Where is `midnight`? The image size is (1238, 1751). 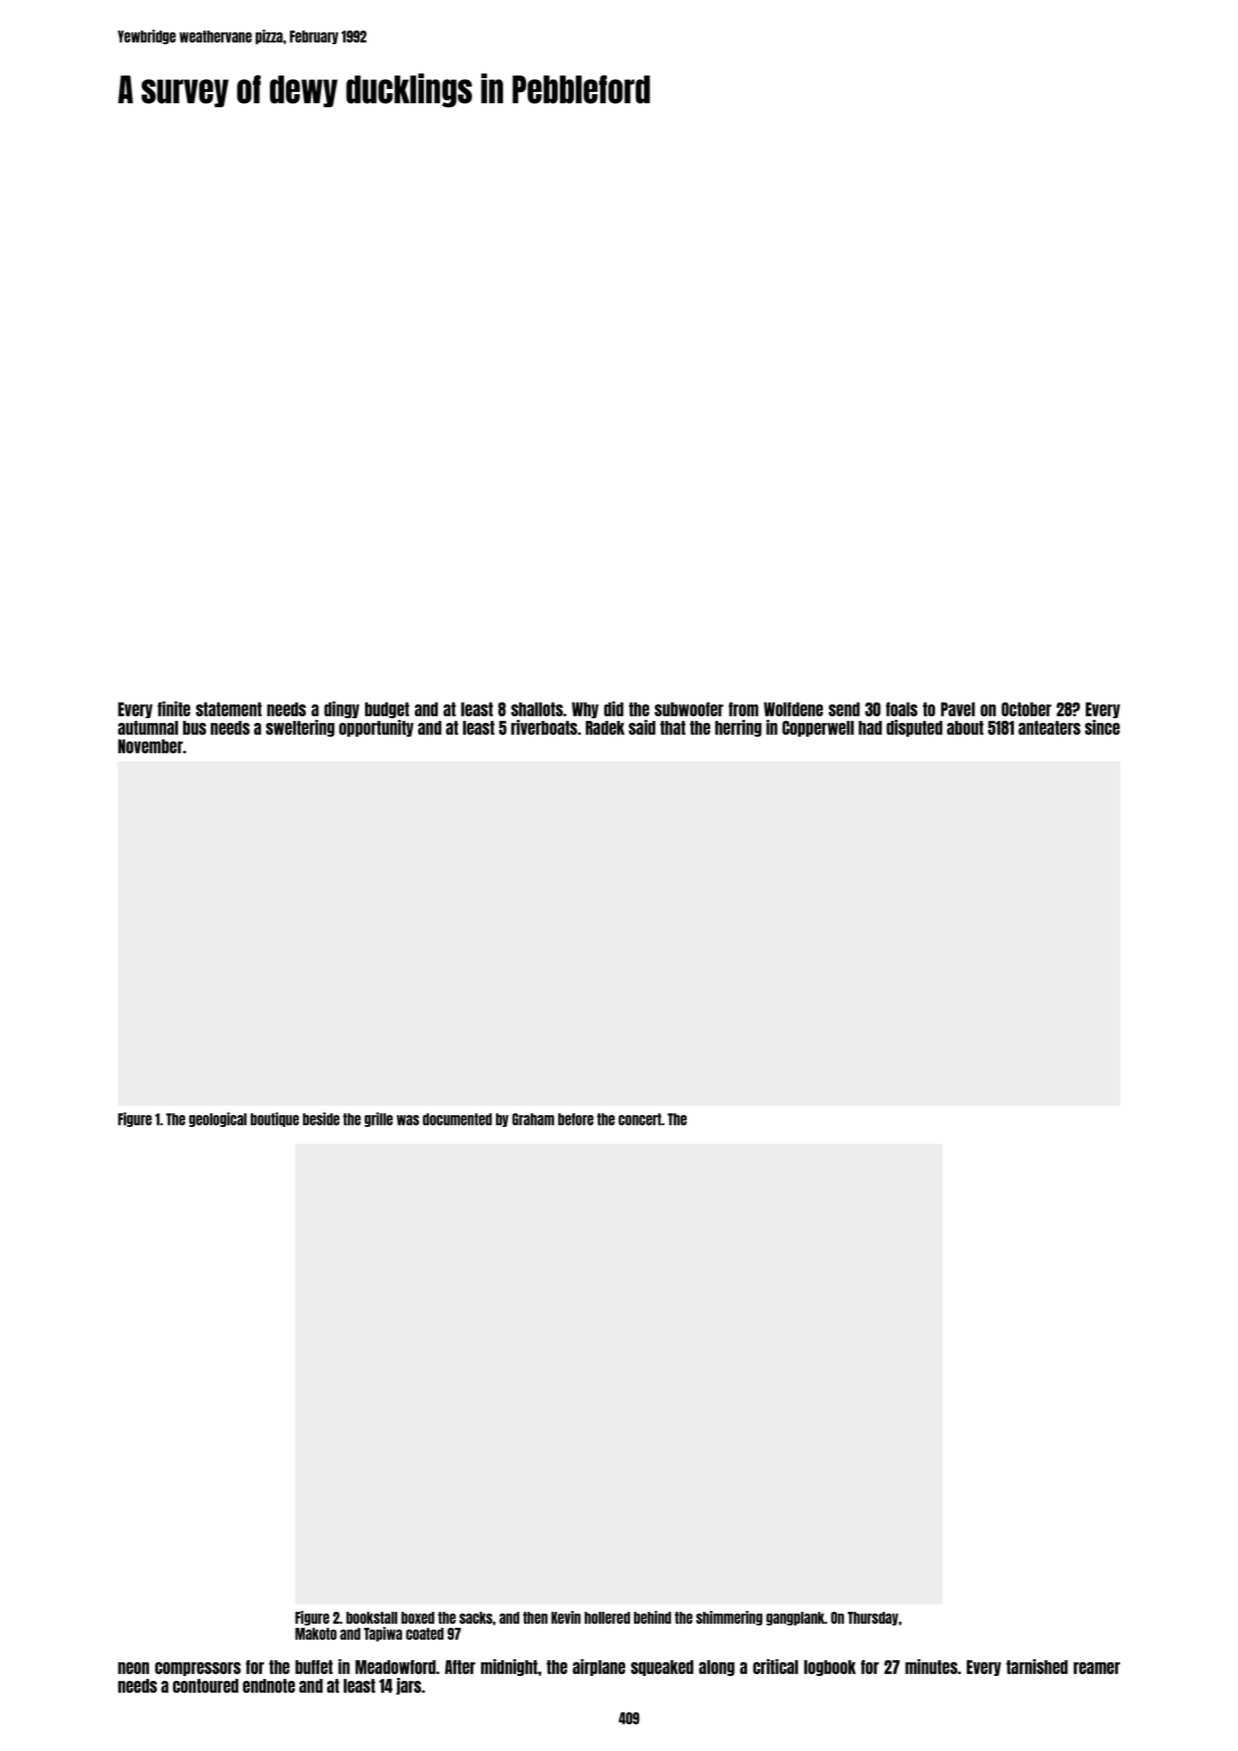 midnight is located at coordinates (509, 1667).
